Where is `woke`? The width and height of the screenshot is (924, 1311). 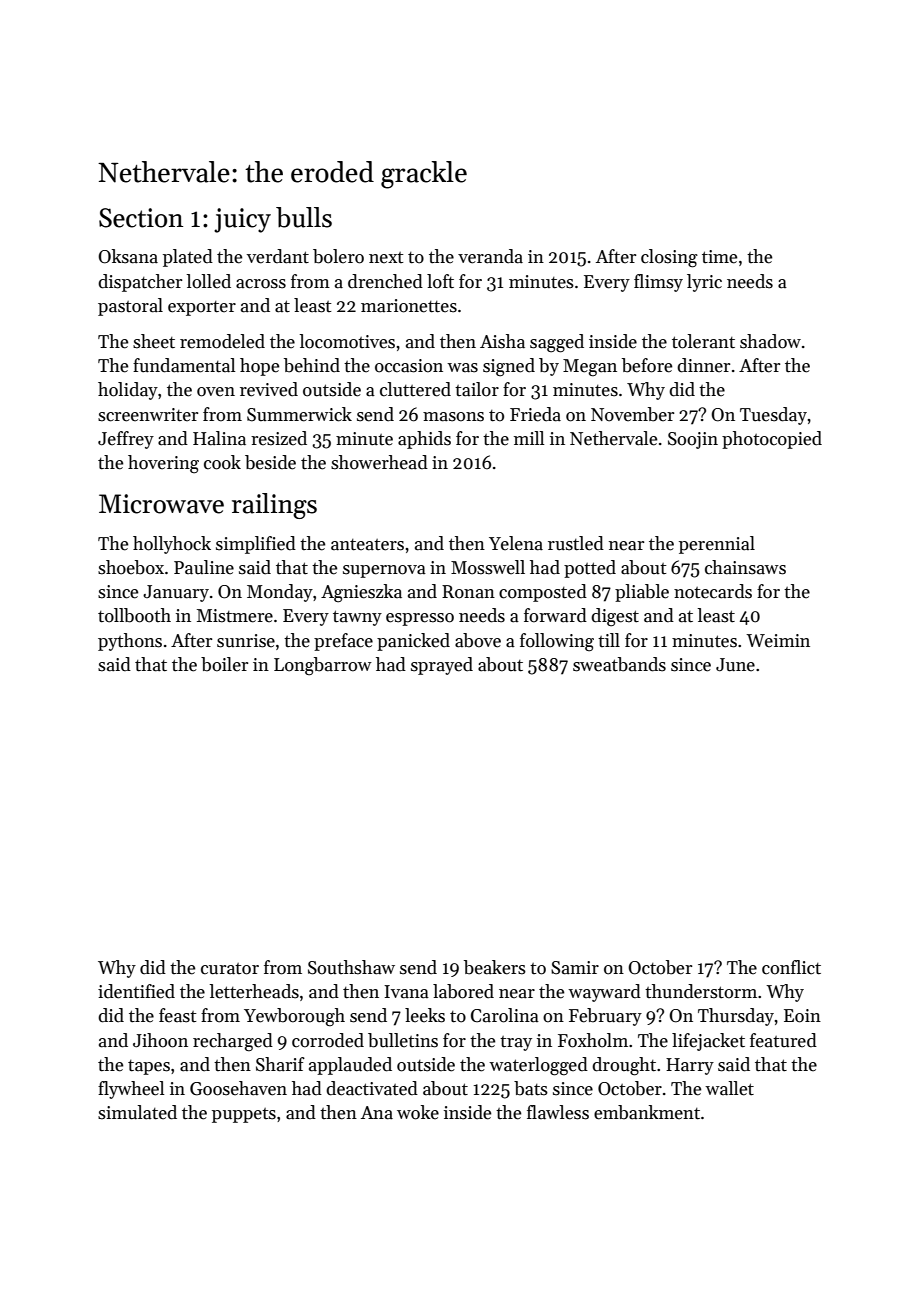 woke is located at coordinates (418, 1112).
